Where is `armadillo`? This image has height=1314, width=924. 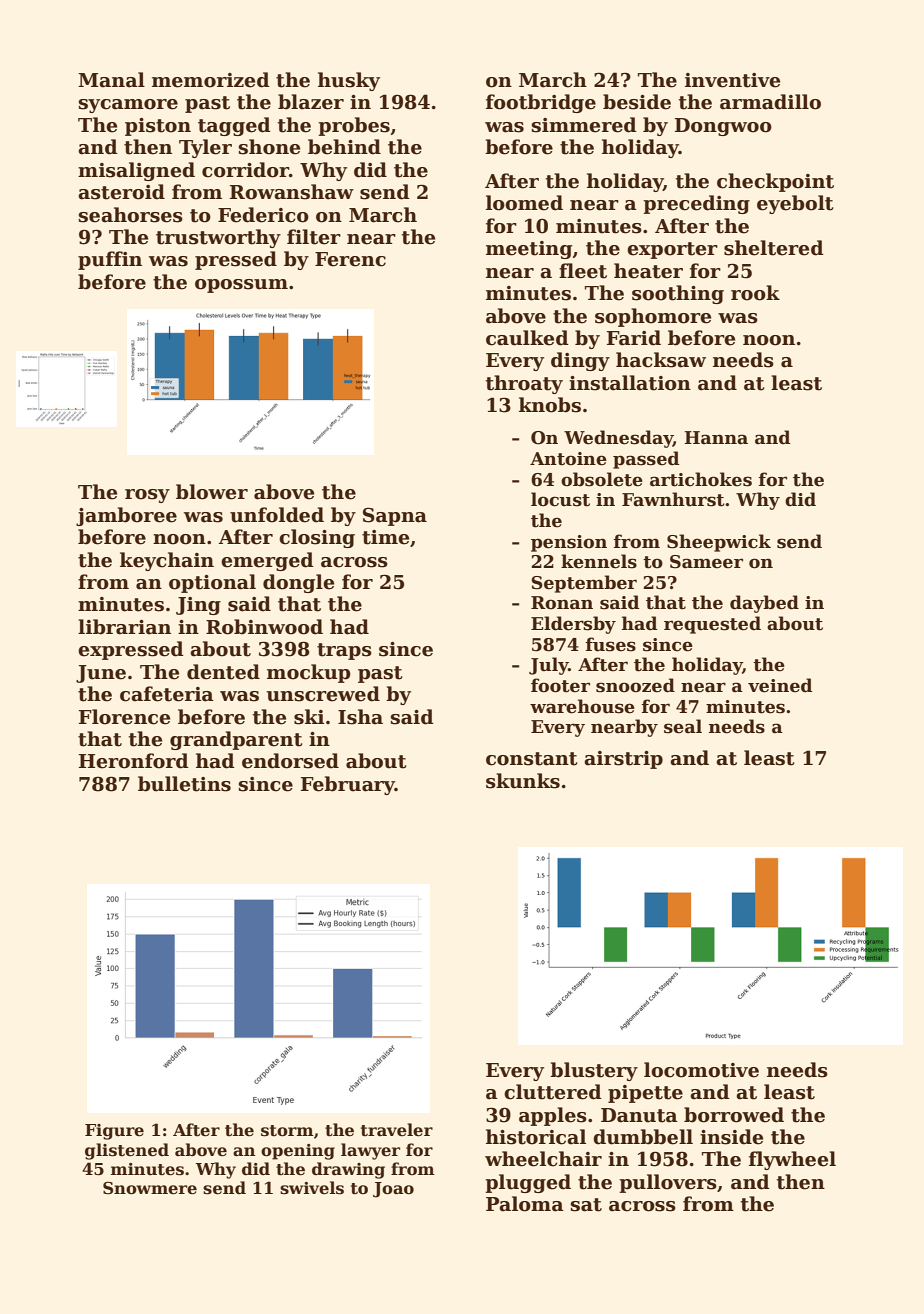 armadillo is located at coordinates (770, 102).
